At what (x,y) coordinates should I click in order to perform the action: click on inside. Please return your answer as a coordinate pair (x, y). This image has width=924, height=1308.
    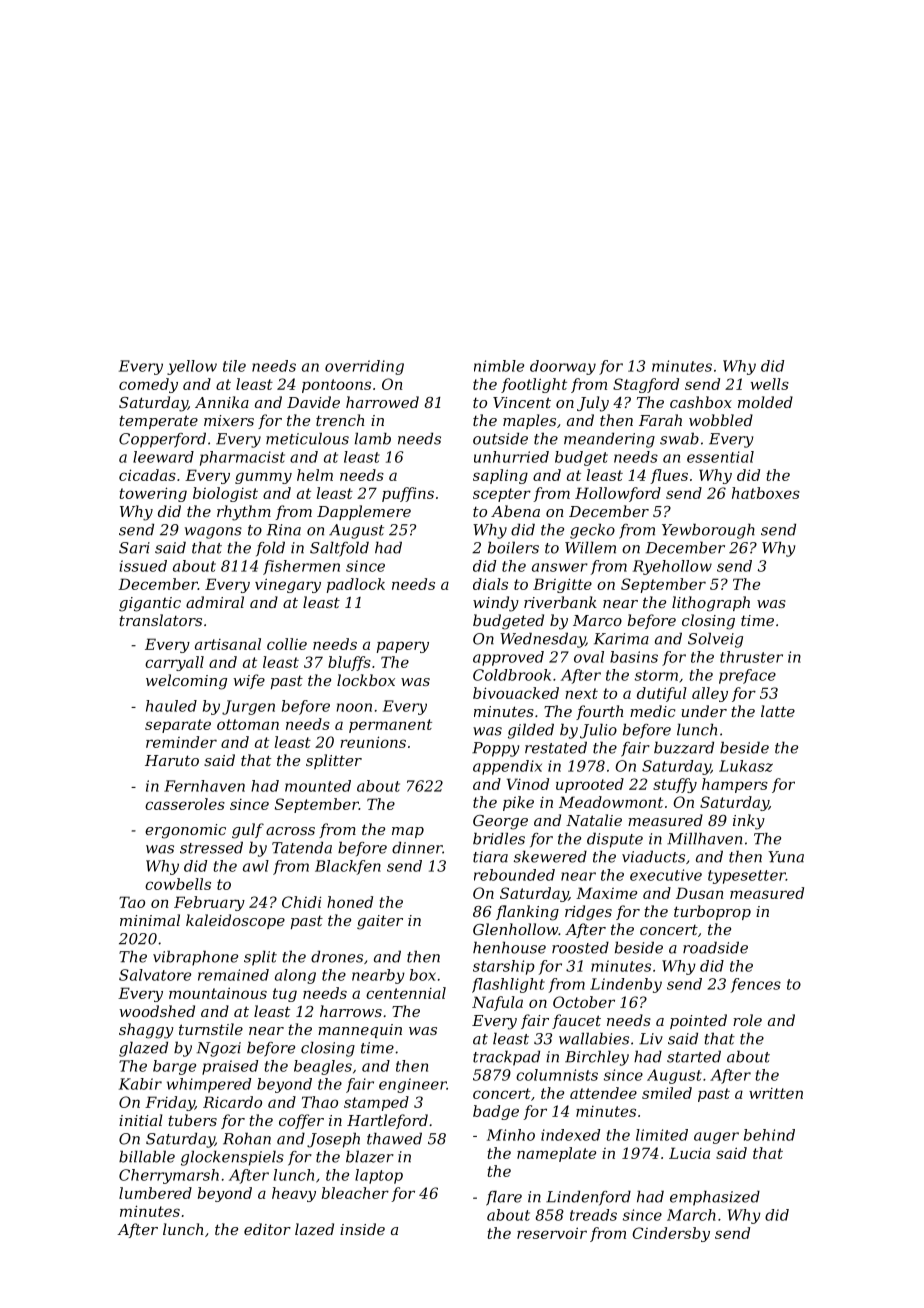
    Looking at the image, I should click on (362, 1229).
